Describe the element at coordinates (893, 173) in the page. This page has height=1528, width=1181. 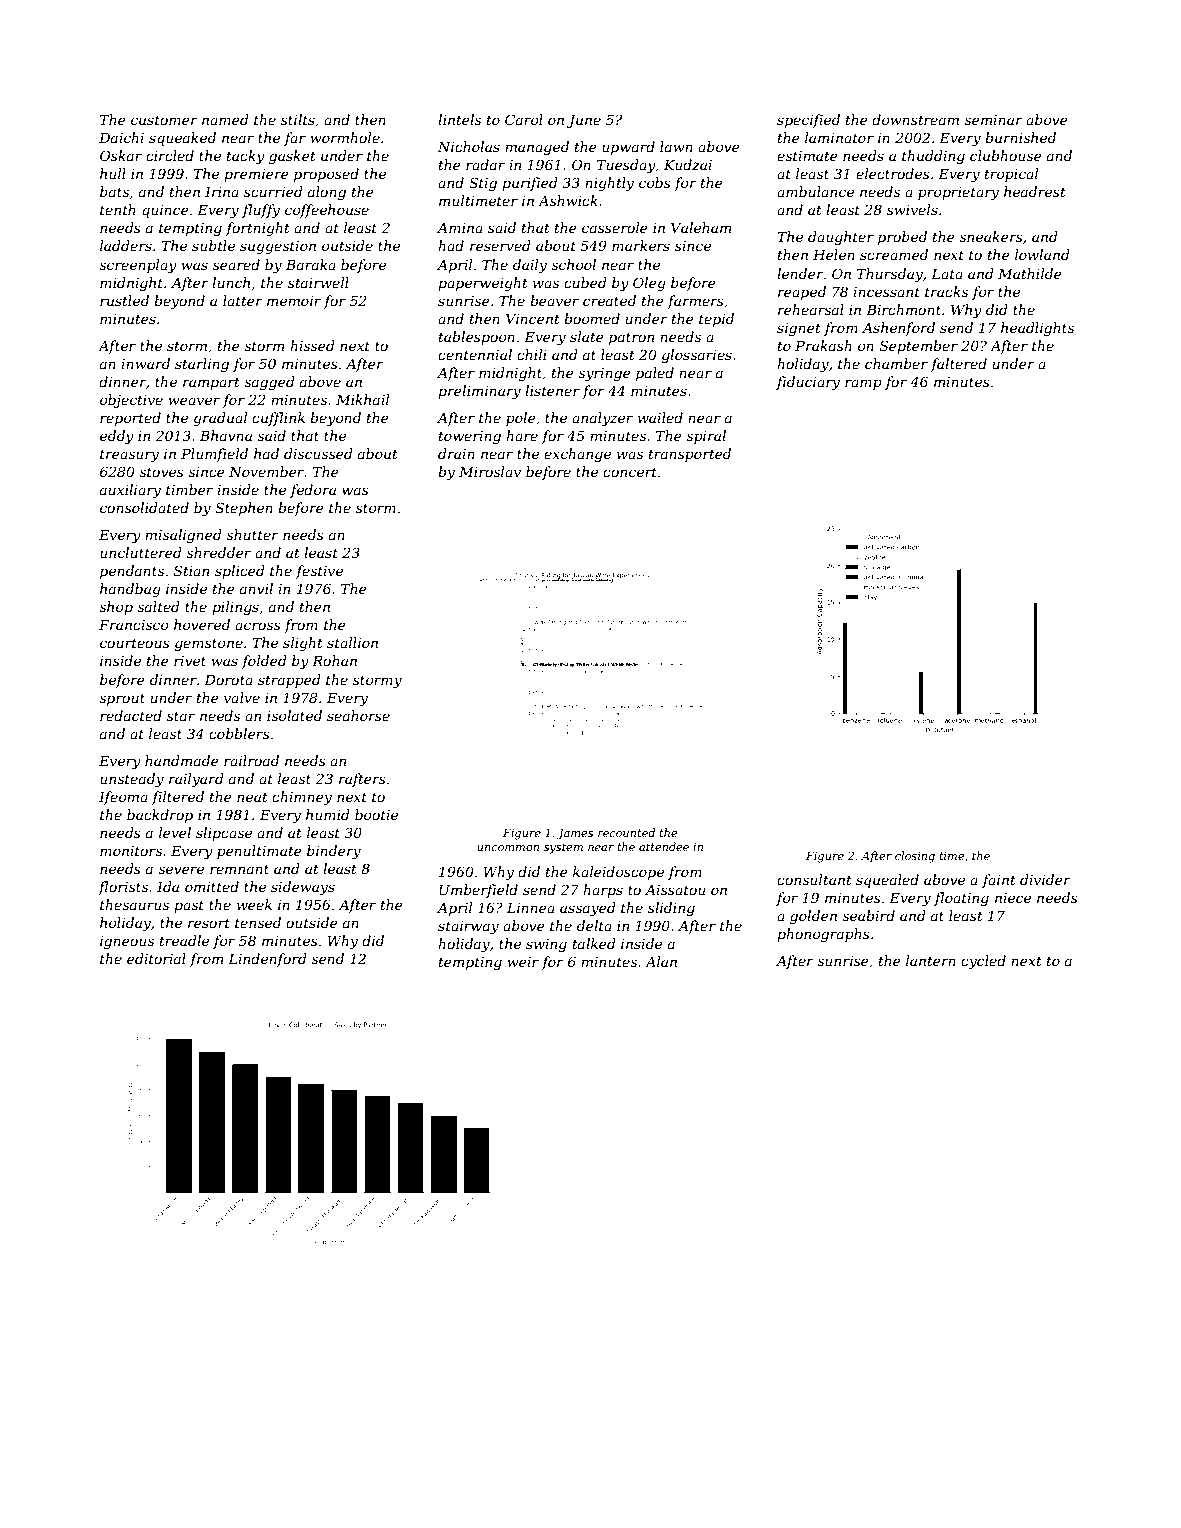
I see `electrodes` at that location.
